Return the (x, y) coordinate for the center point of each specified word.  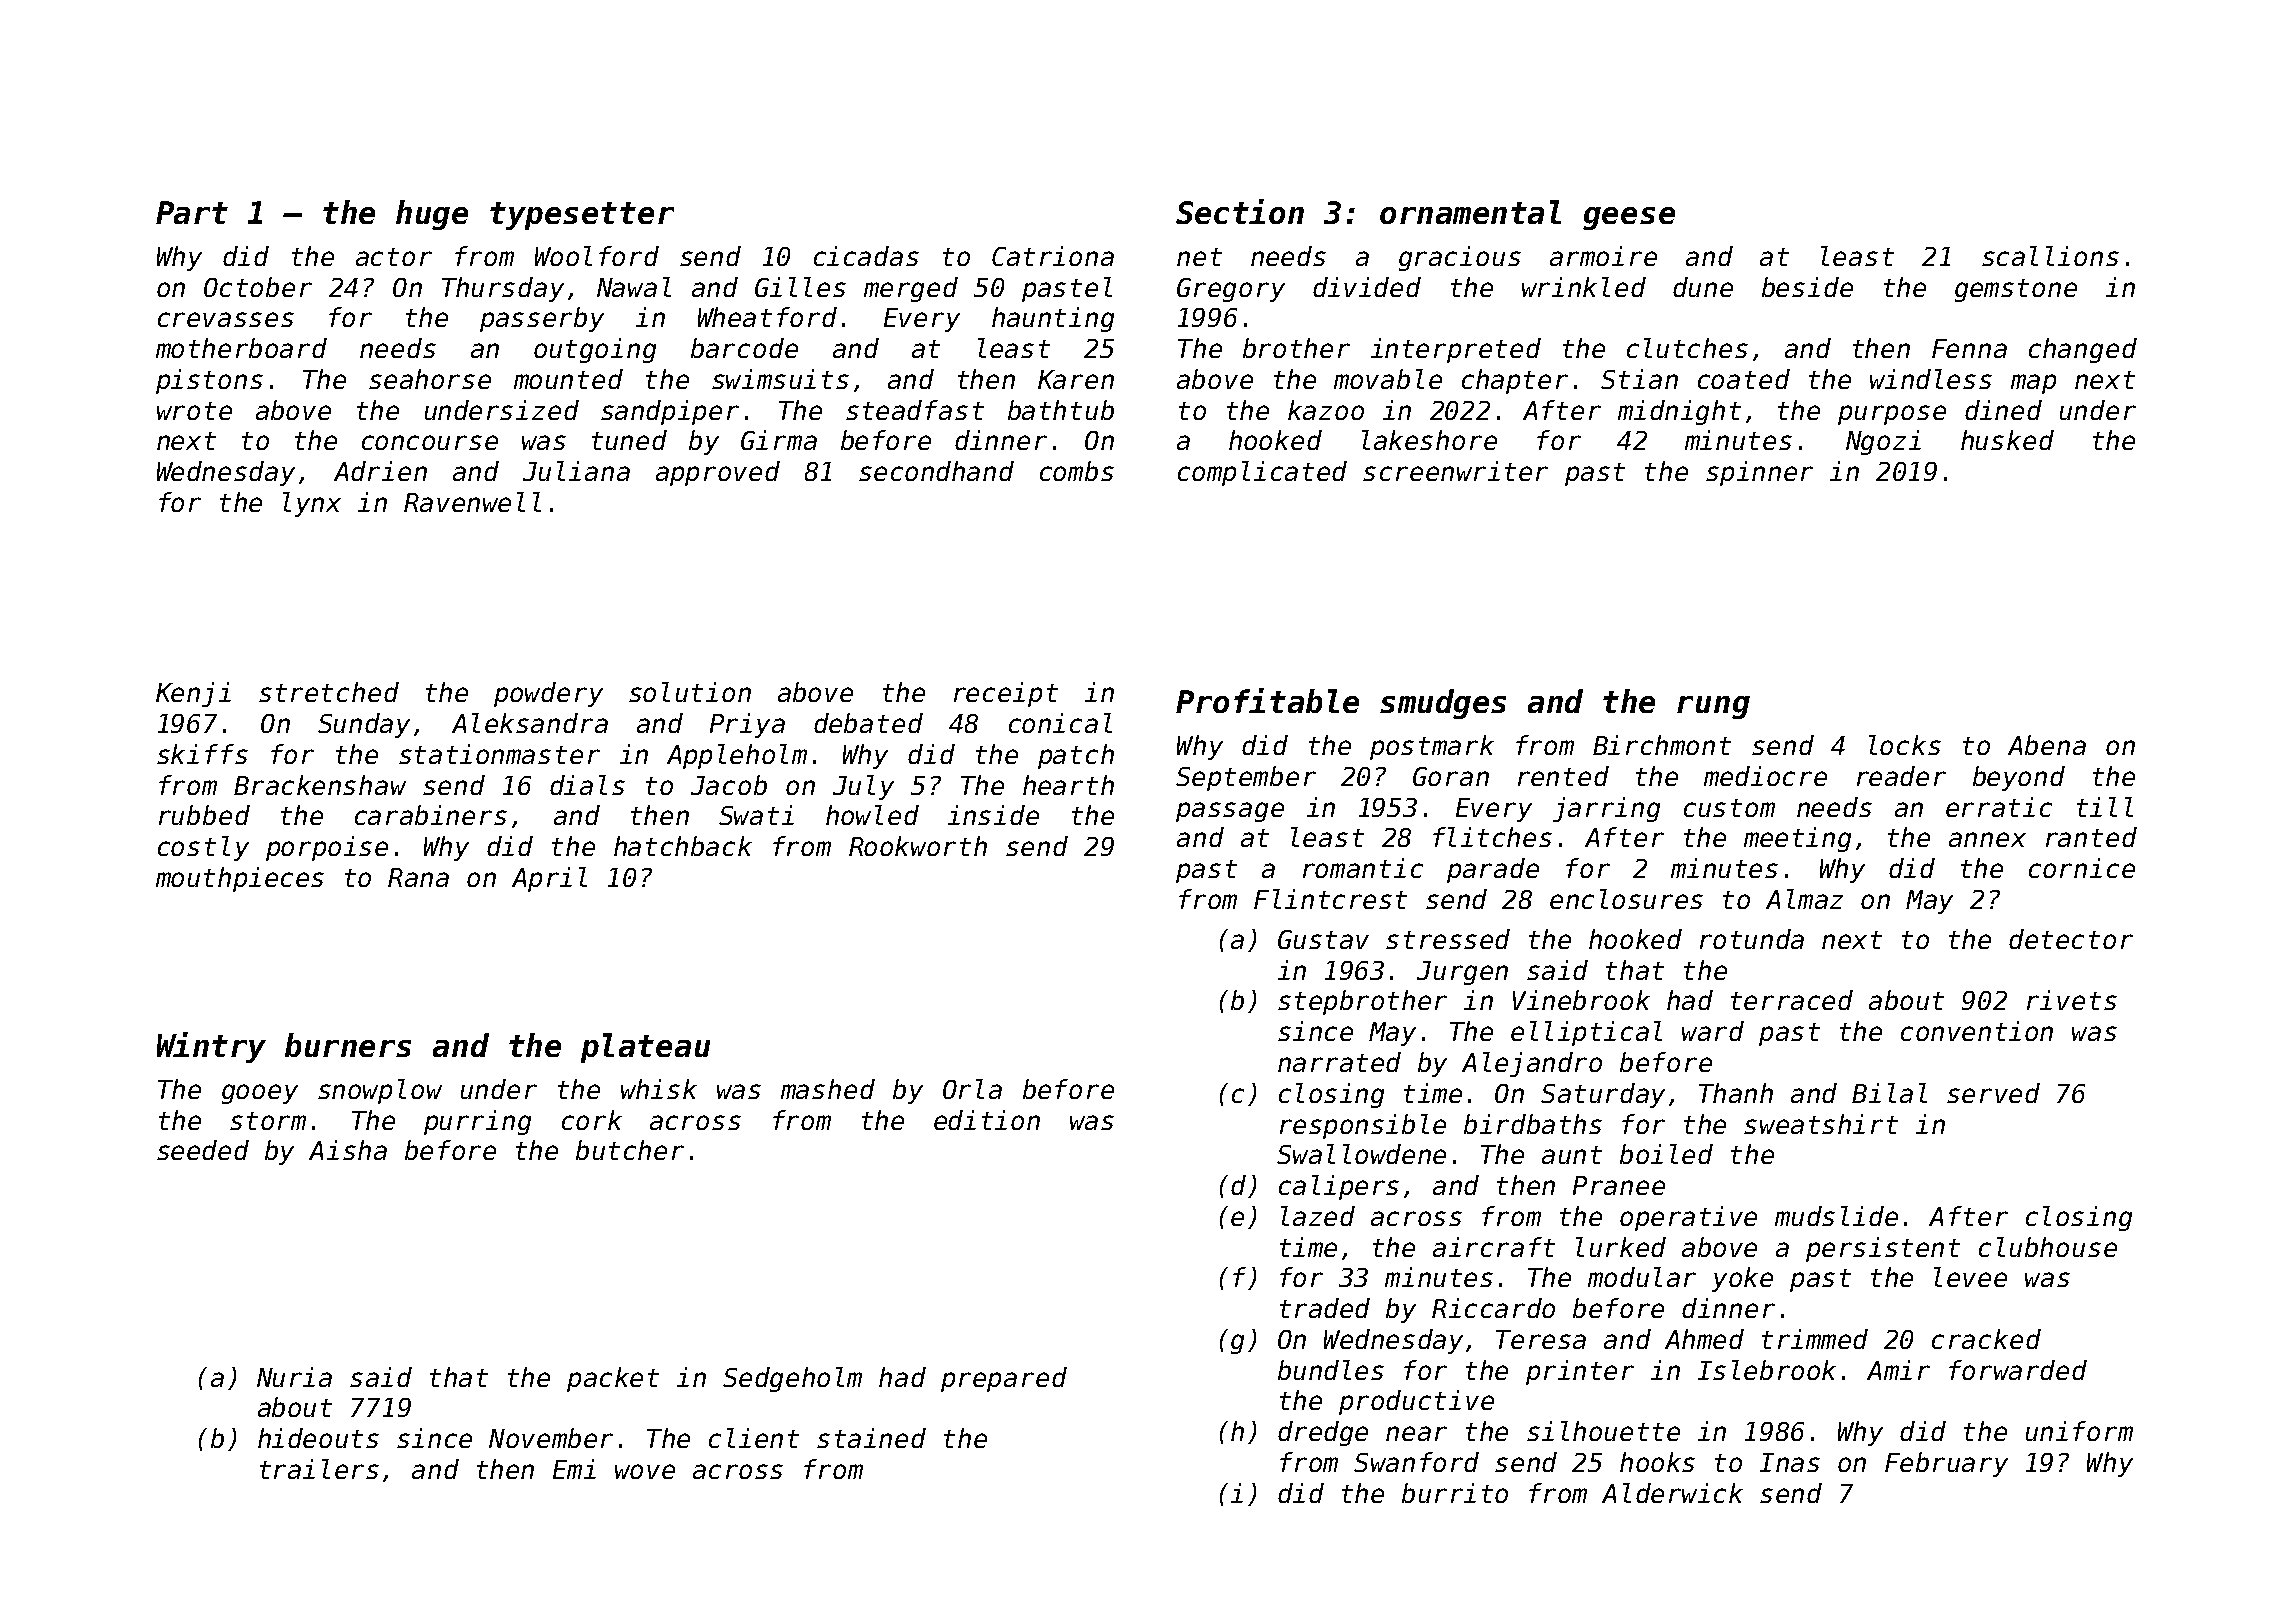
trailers (319, 1469)
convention (1977, 1031)
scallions (2050, 256)
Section (1240, 211)
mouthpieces (240, 879)
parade (1493, 870)
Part (192, 212)
